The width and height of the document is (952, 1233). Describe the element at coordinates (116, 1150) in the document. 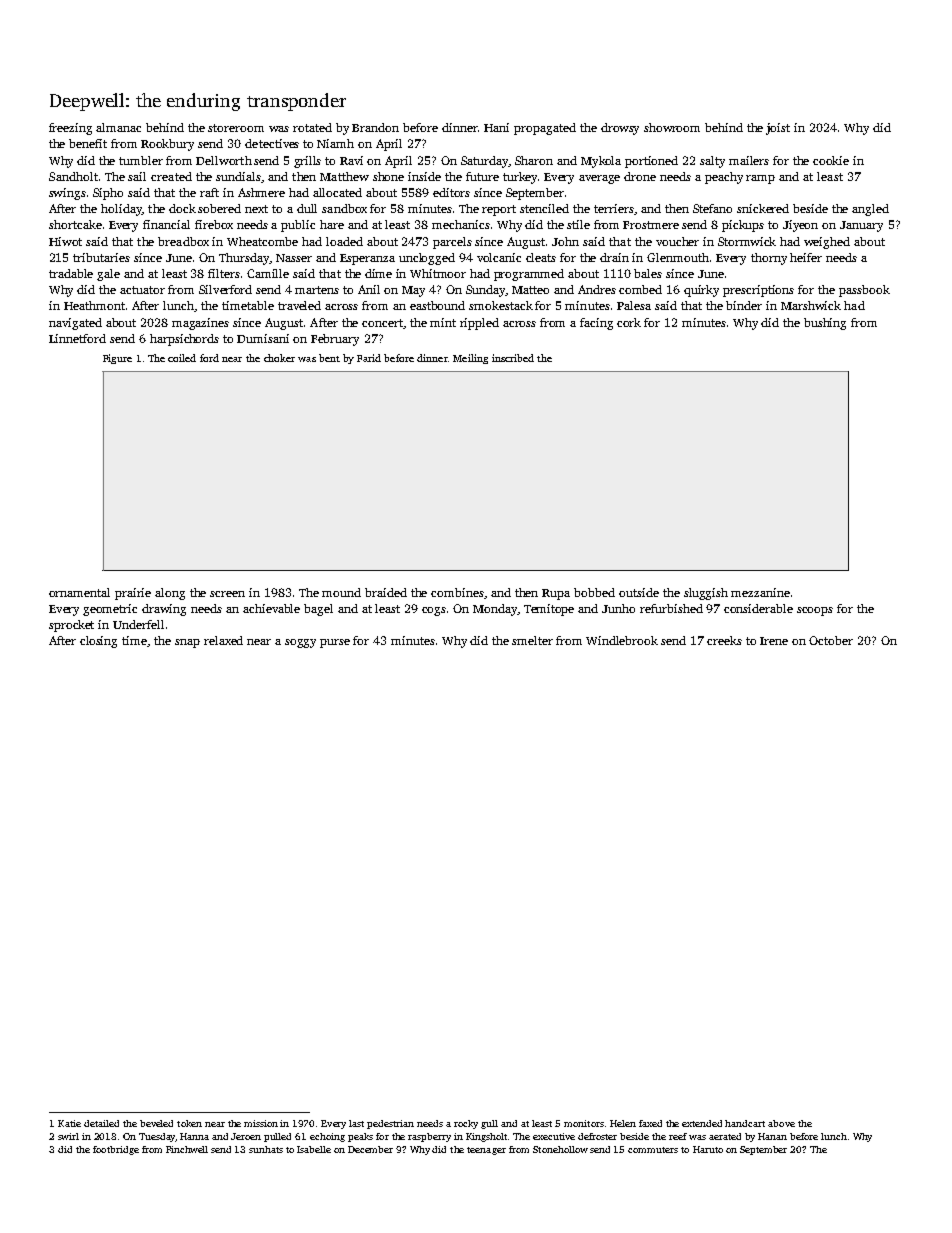

I see `footbridge` at that location.
